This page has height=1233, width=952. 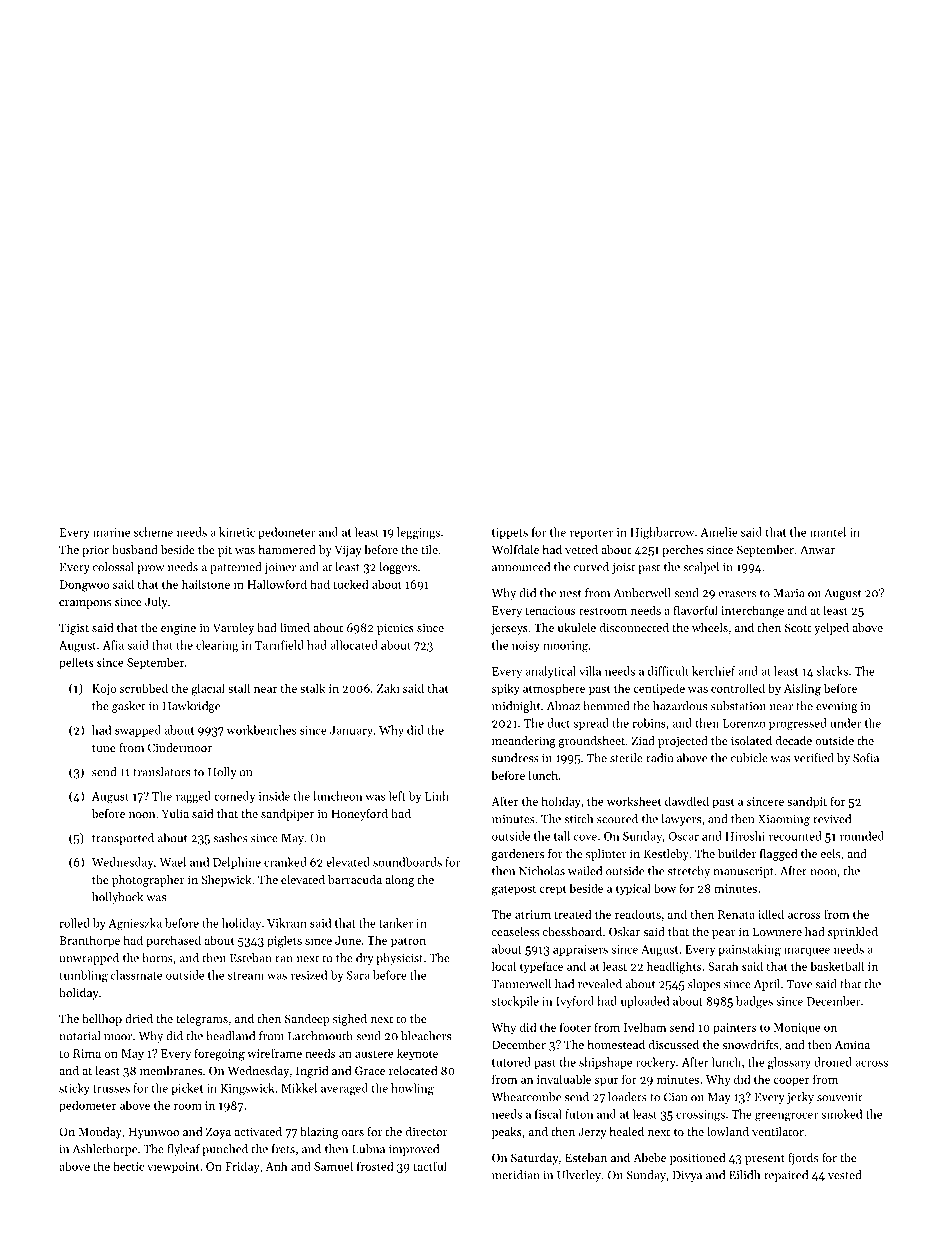 I want to click on relocated, so click(x=413, y=1070).
